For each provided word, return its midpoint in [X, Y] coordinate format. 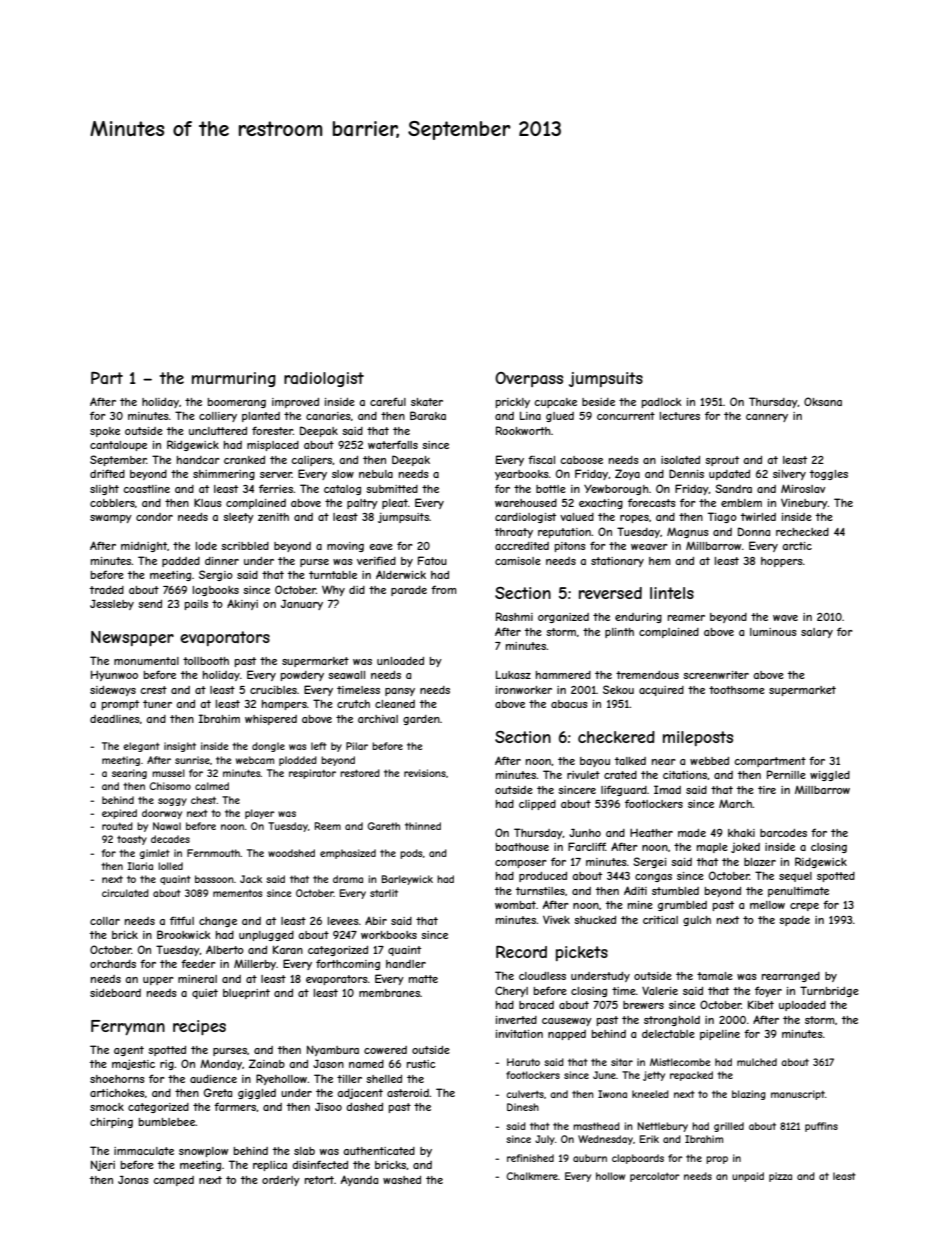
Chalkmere [532, 1176]
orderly [281, 1181]
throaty [514, 533]
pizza [780, 1177]
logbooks [216, 591]
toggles [829, 475]
